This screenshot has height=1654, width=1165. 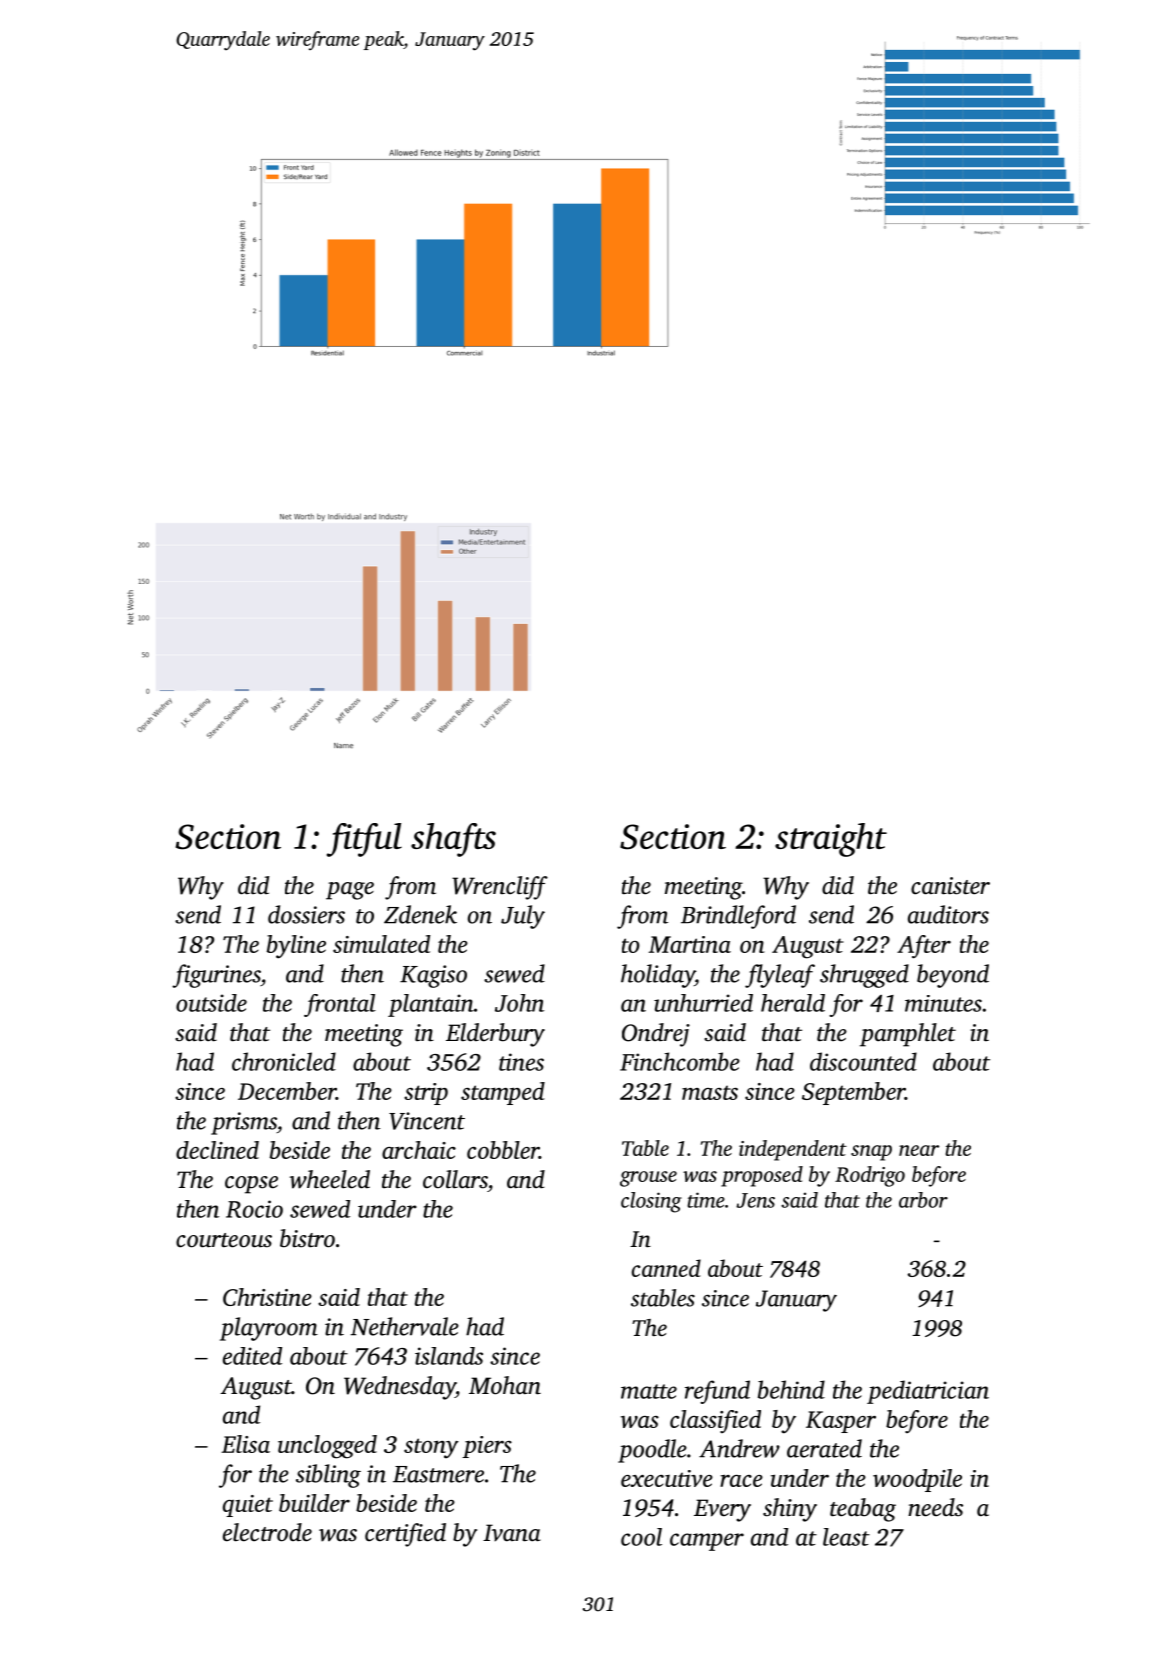 I want to click on electrode, so click(x=267, y=1532).
